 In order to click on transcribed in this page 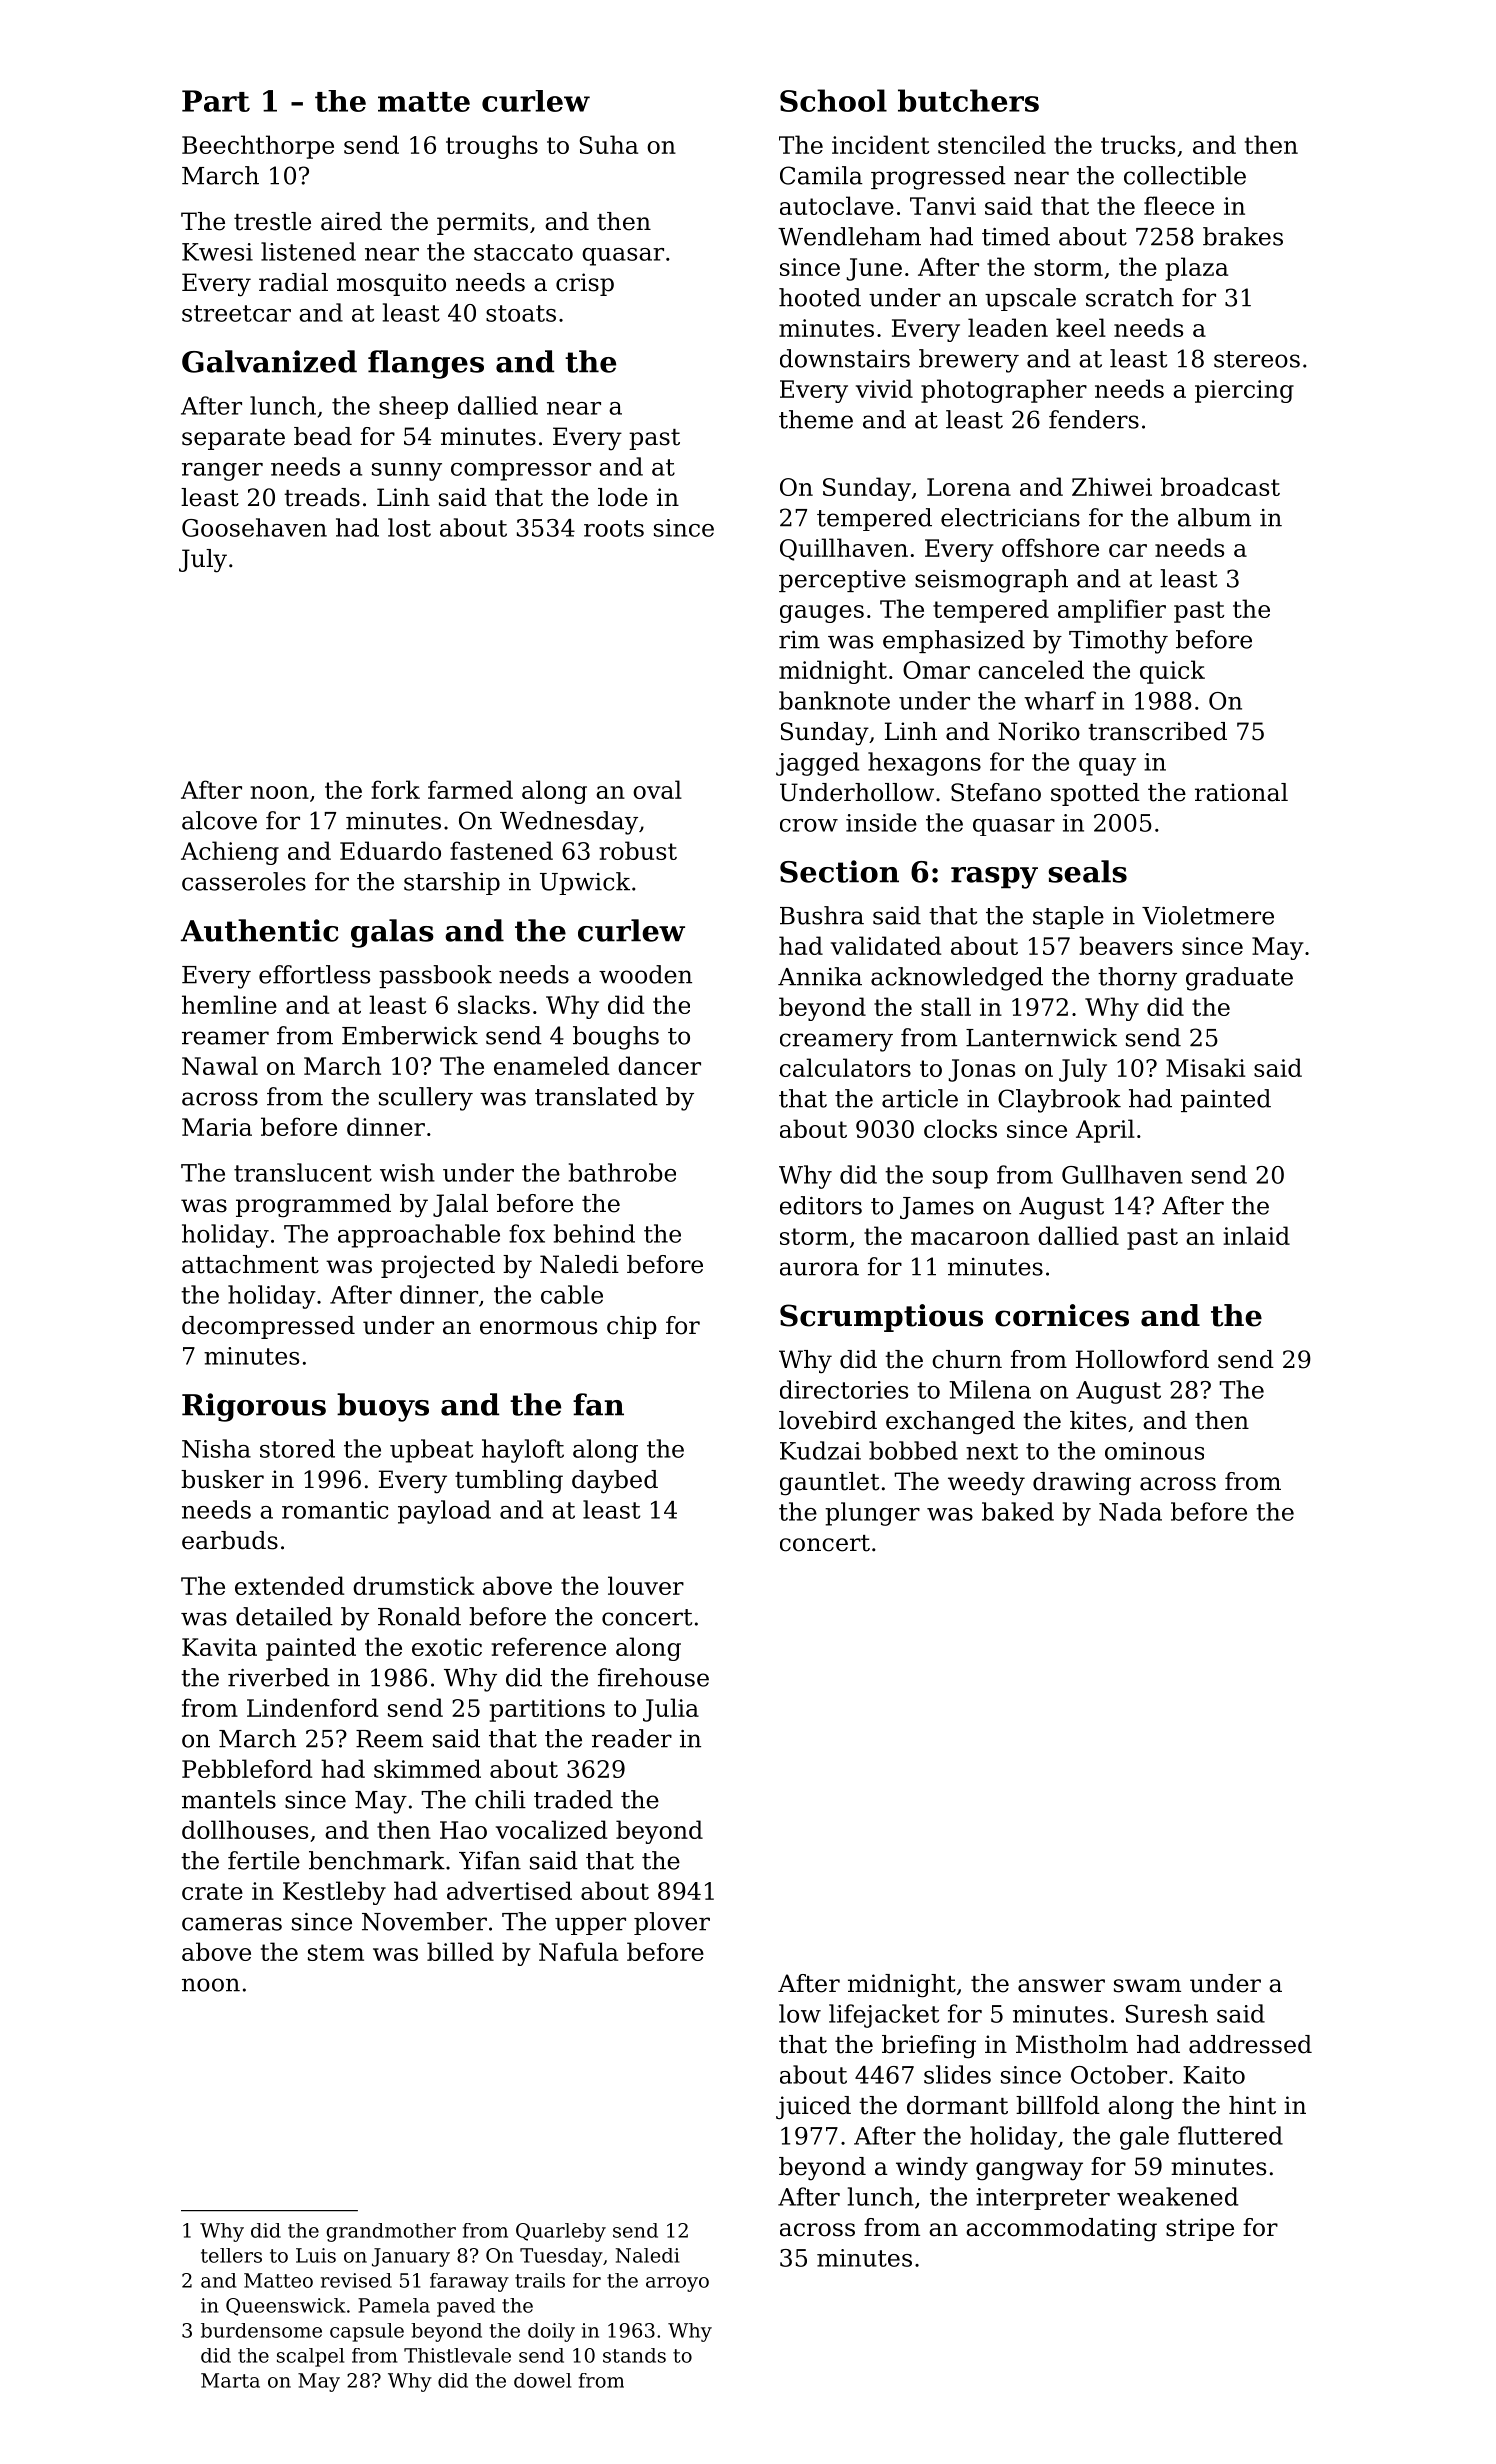, I will do `click(1157, 731)`.
